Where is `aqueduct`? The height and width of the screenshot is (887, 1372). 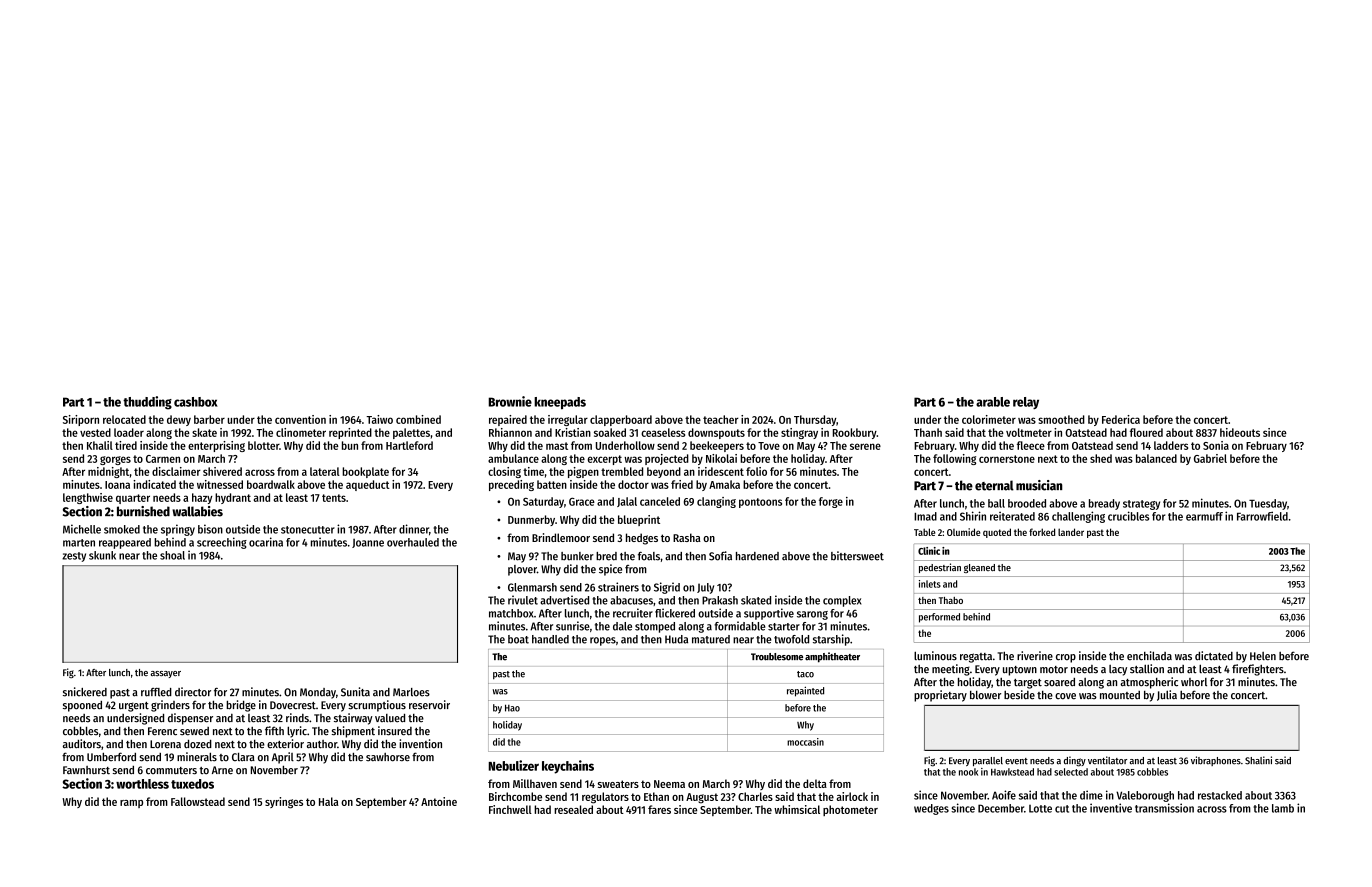 aqueduct is located at coordinates (368, 485).
